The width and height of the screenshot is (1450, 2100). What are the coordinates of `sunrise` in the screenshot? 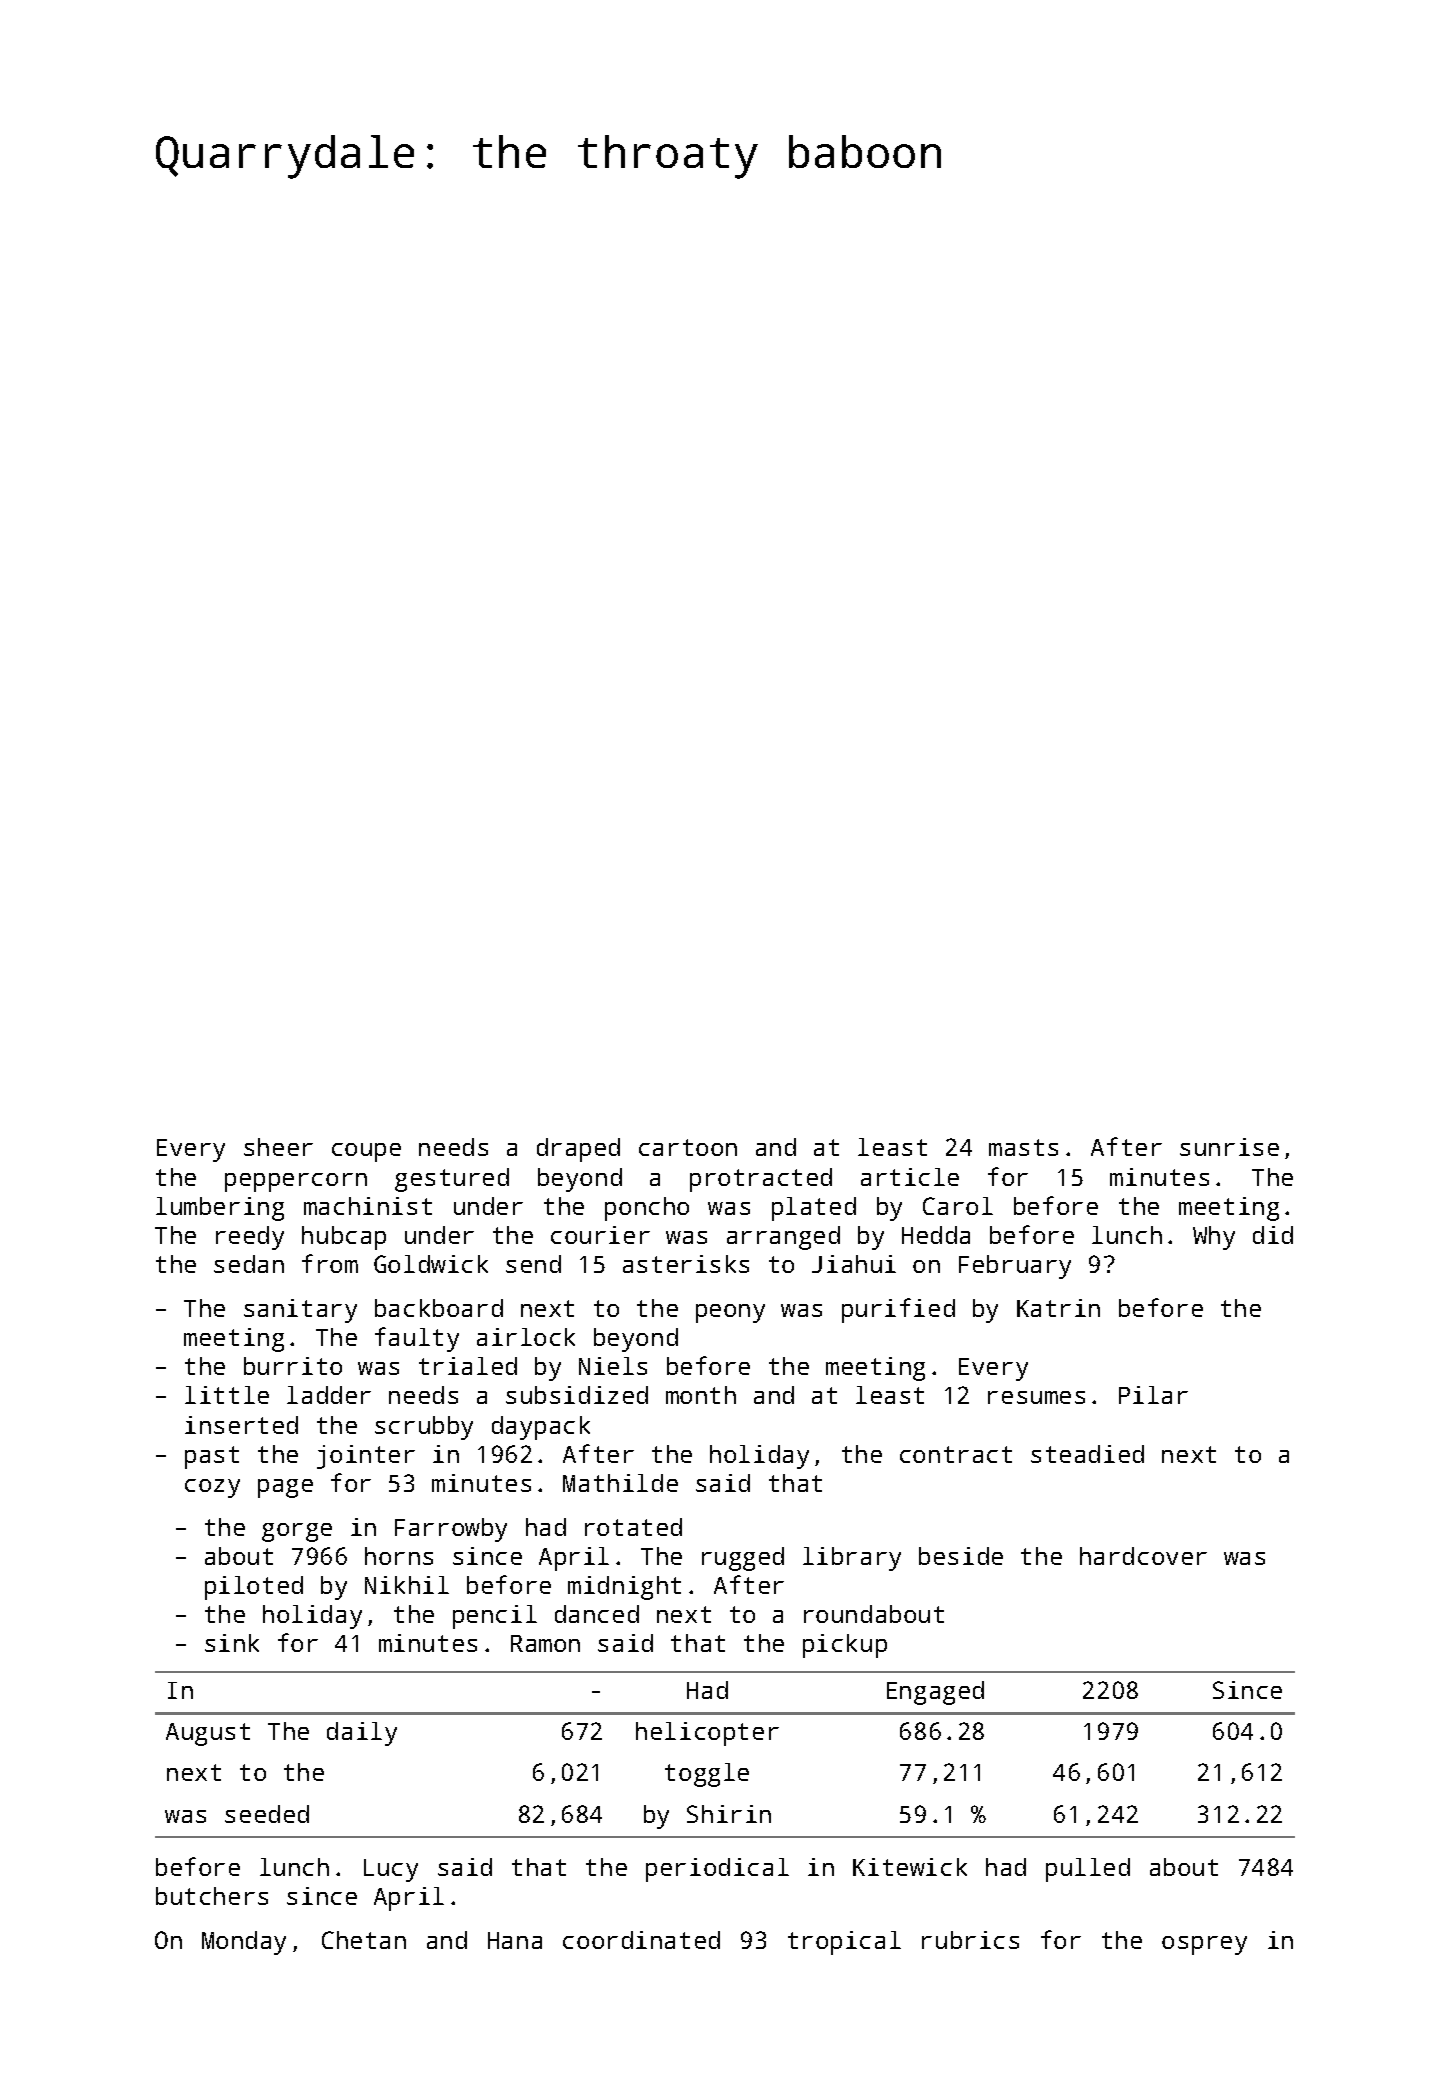 It's located at (1229, 1147).
